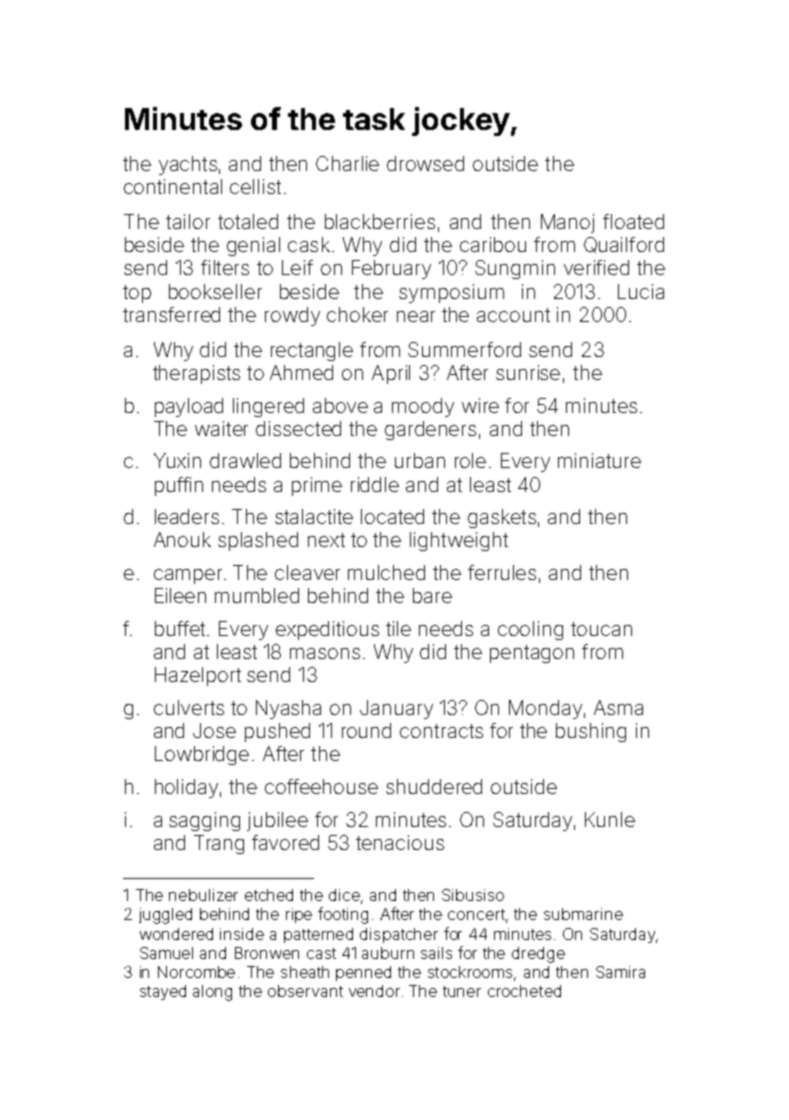  Describe the element at coordinates (633, 221) in the image. I see `floated` at that location.
